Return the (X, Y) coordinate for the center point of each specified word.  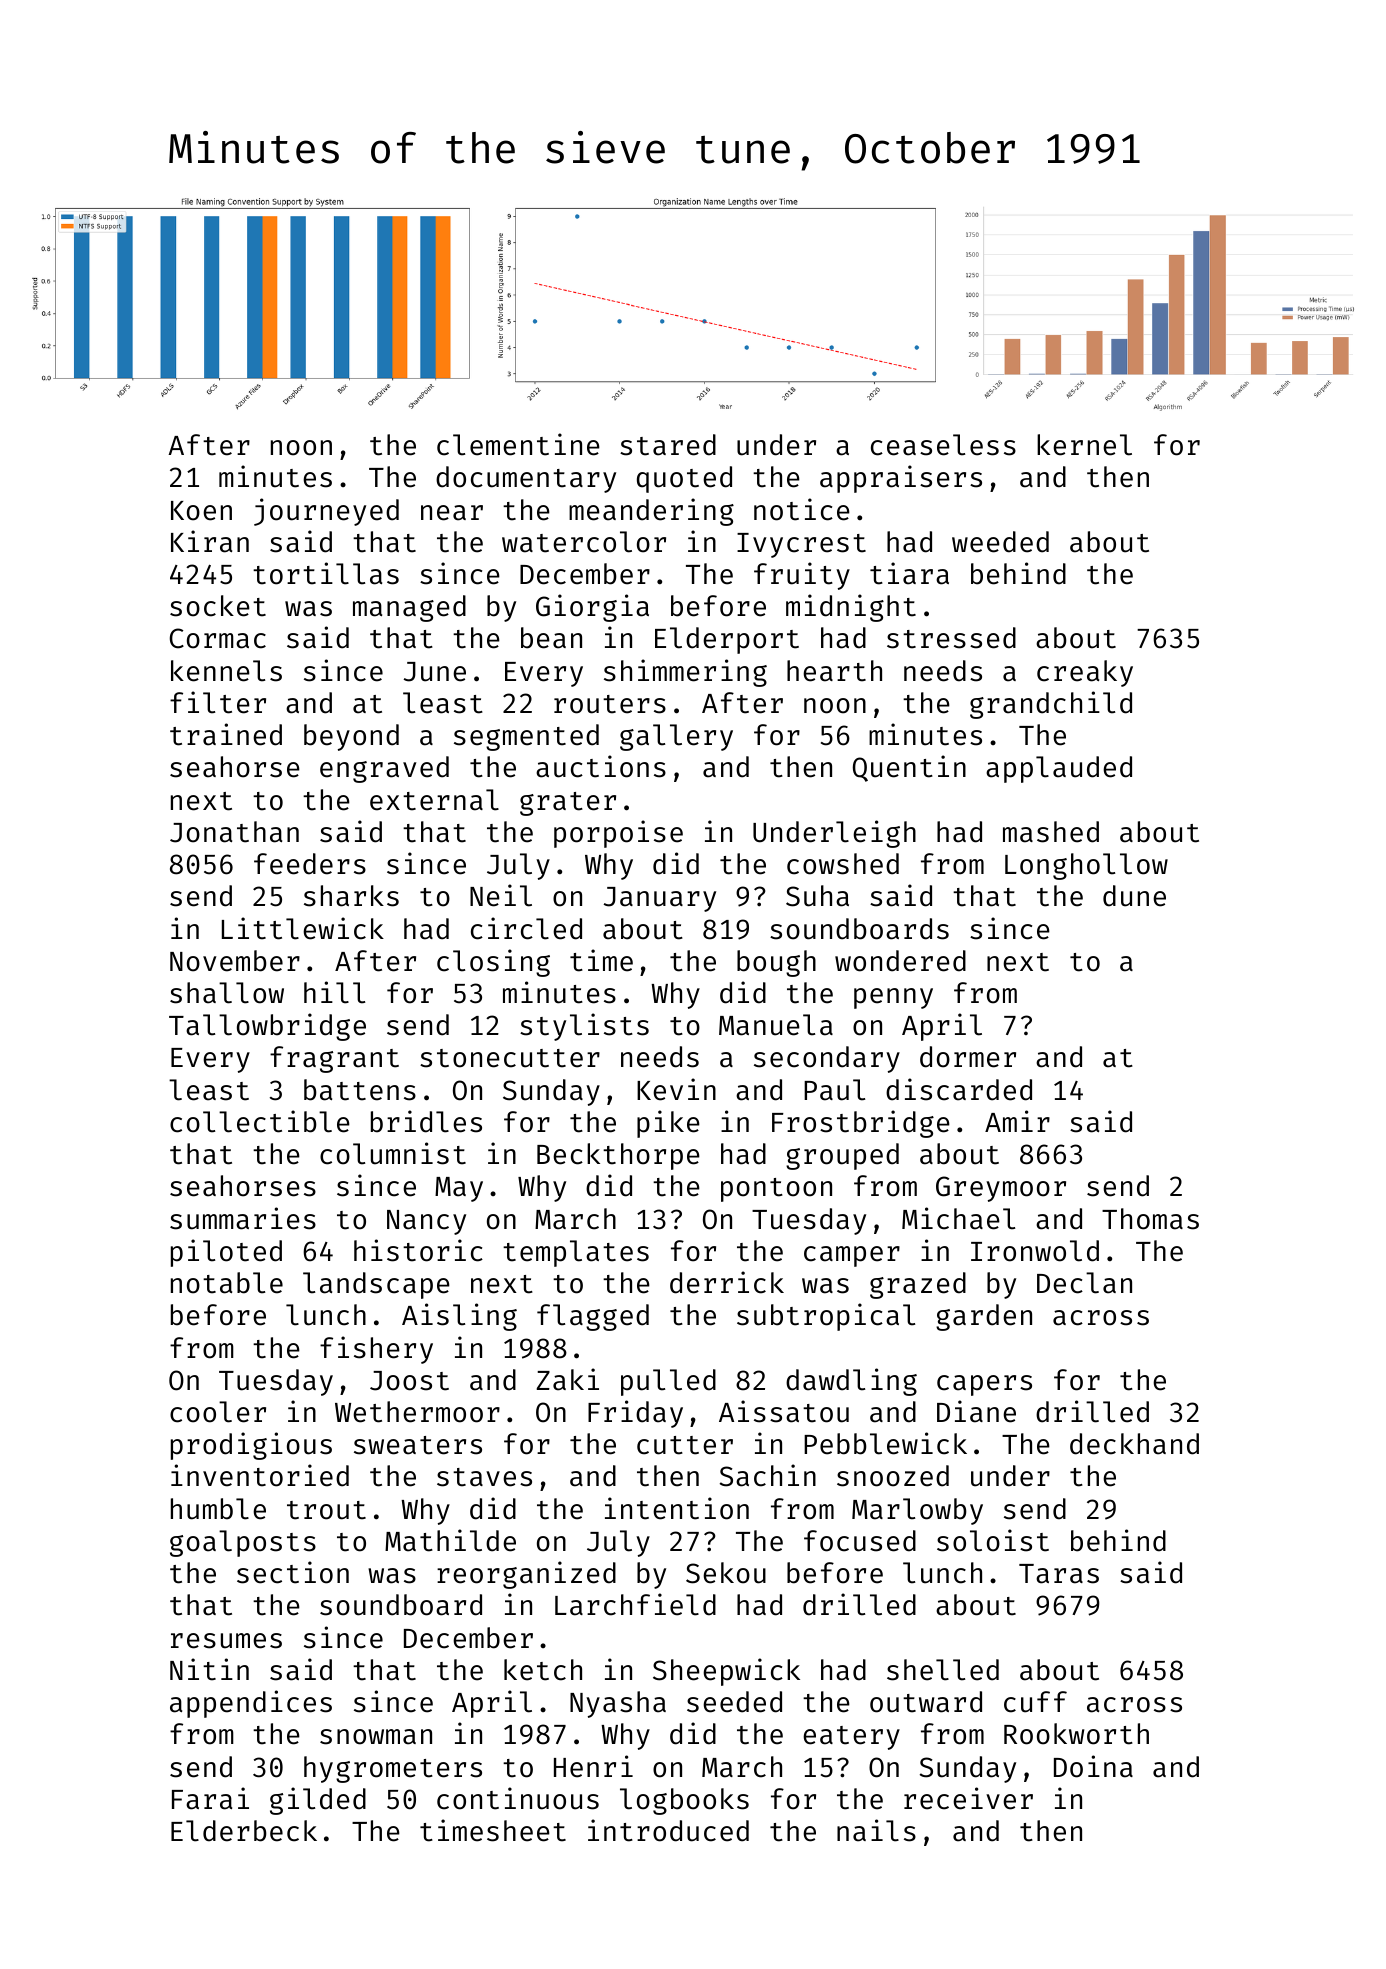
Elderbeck (244, 1831)
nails (876, 1830)
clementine (518, 444)
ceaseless (943, 445)
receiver (968, 1798)
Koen (201, 511)
